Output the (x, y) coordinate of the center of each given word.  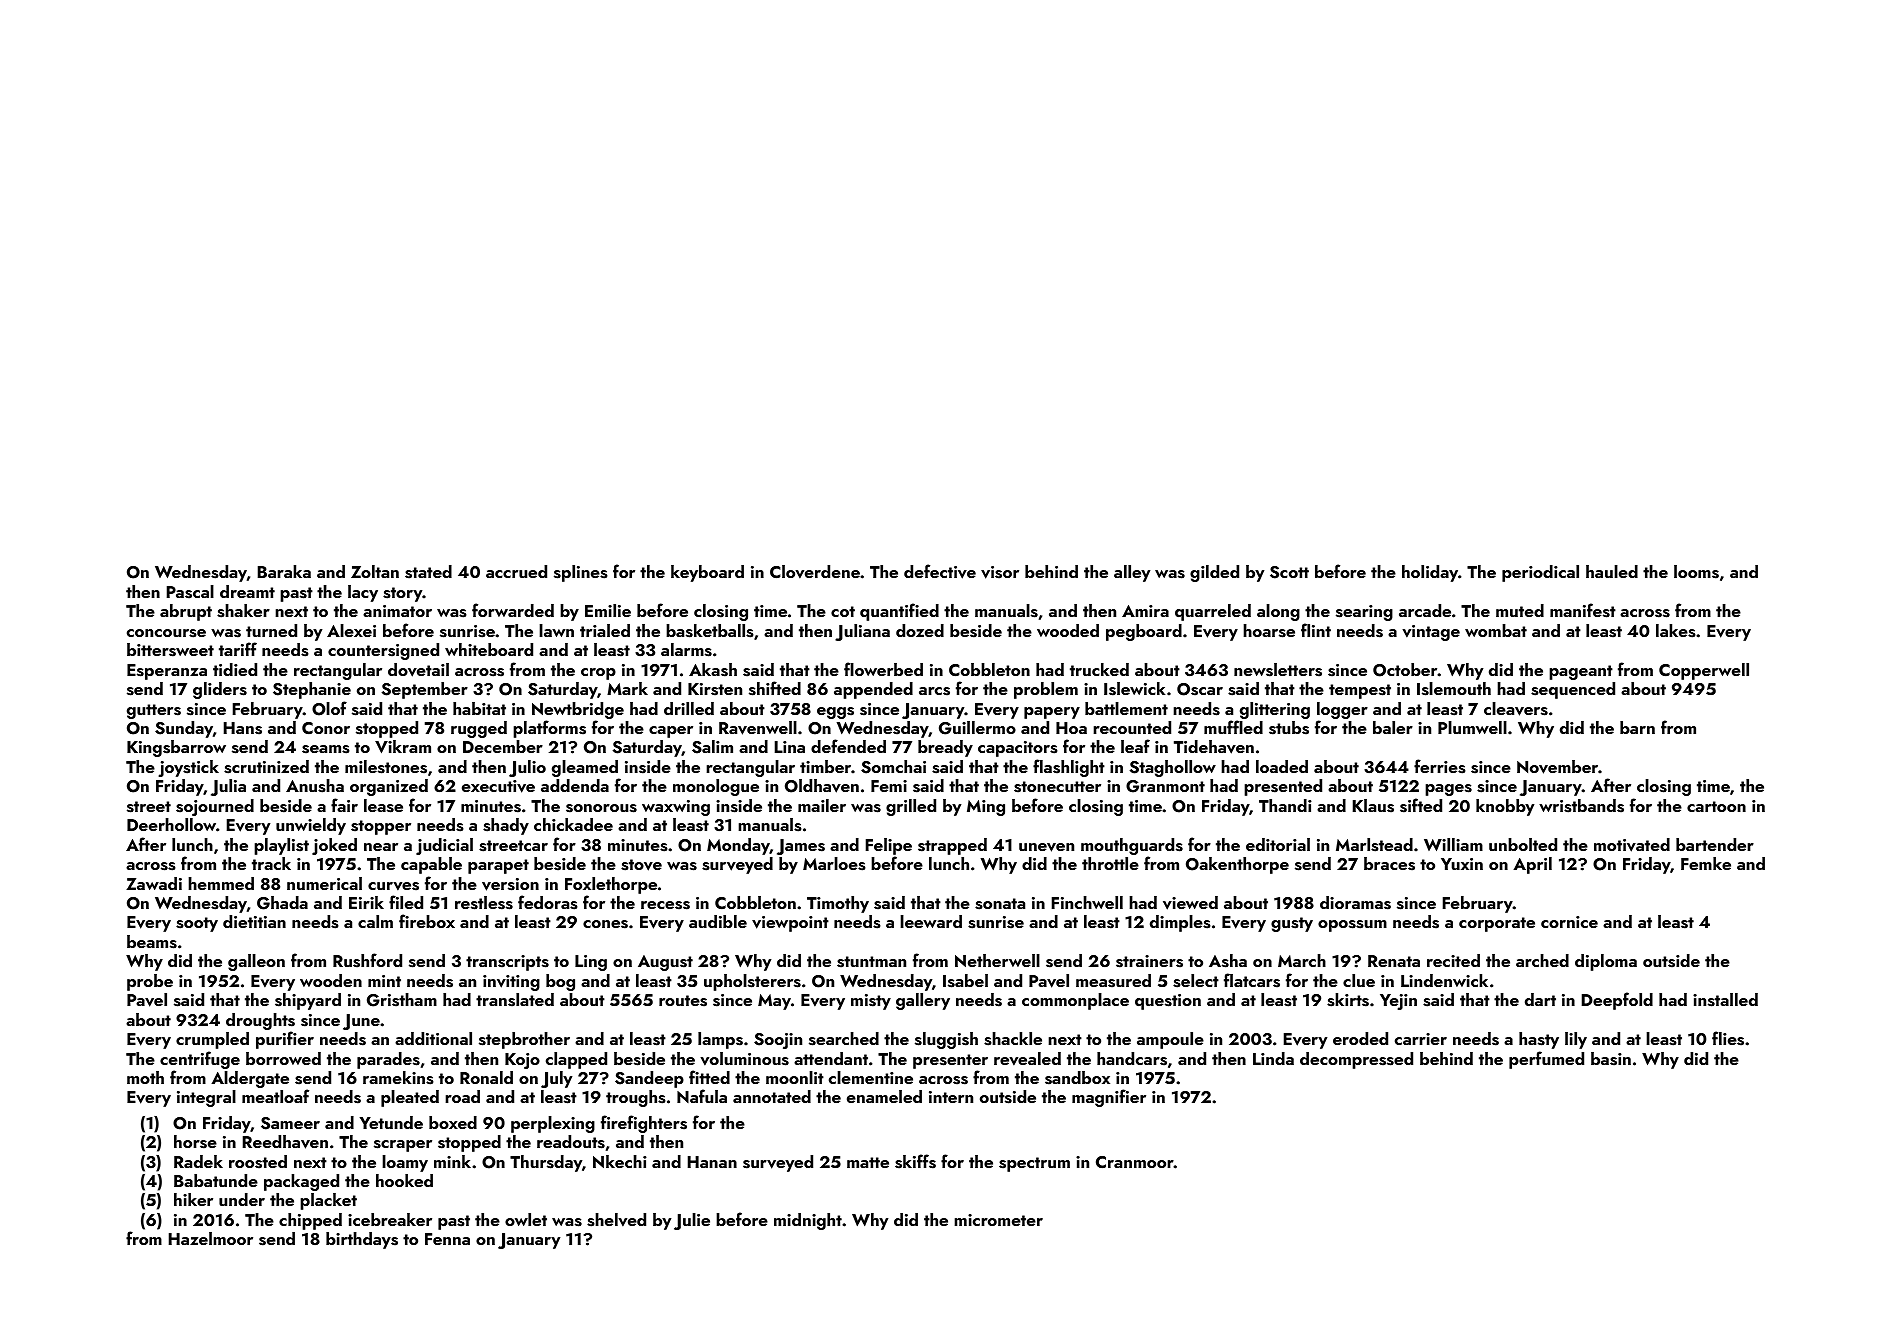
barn (1637, 727)
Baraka (284, 571)
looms (1696, 572)
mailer (822, 805)
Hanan (712, 1162)
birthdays (362, 1240)
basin (1611, 1059)
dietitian (254, 921)
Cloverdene (815, 572)
